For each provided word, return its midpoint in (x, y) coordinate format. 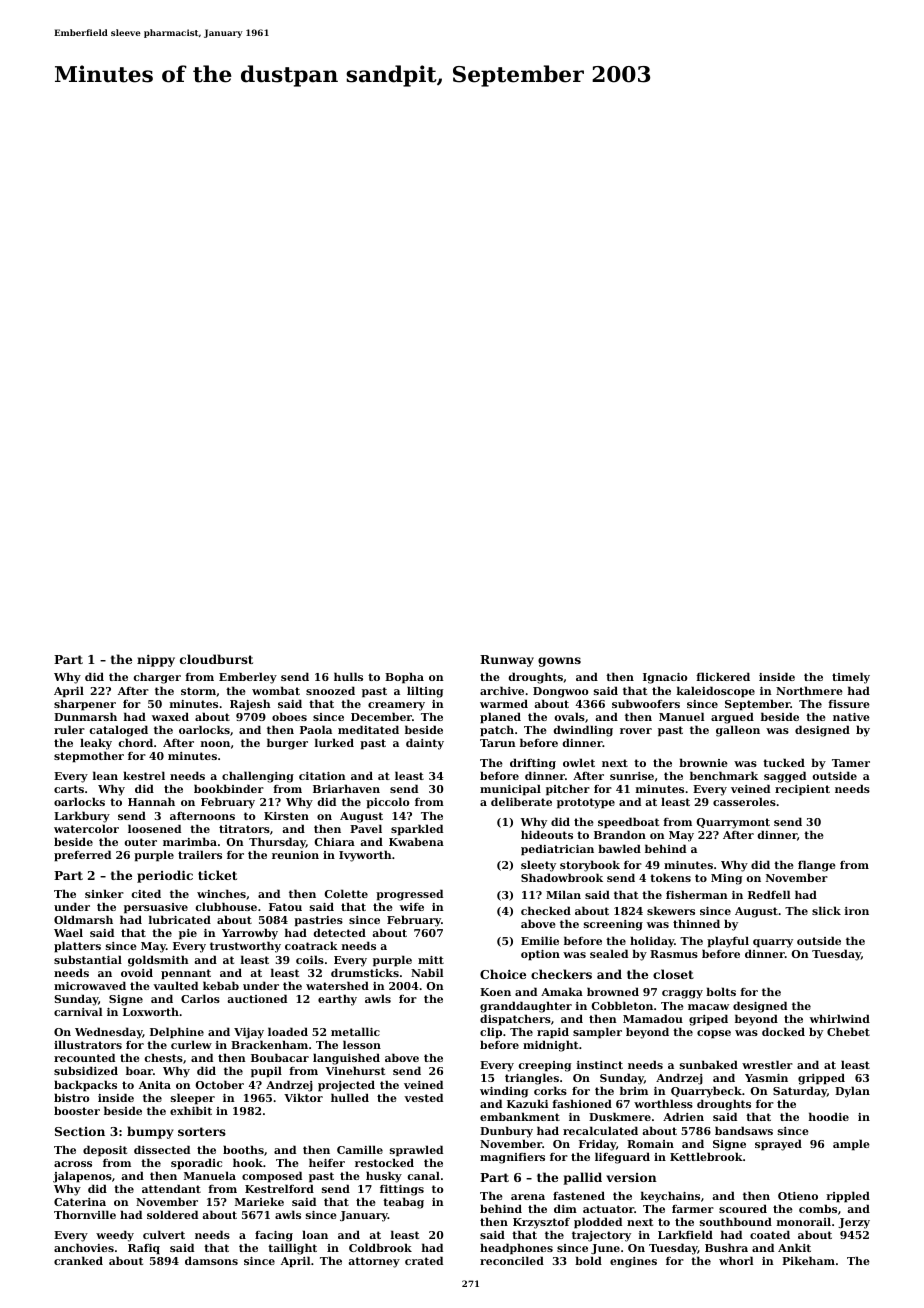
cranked (78, 1260)
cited (146, 893)
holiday (652, 942)
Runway (507, 661)
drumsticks (365, 972)
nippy (156, 660)
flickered (723, 676)
